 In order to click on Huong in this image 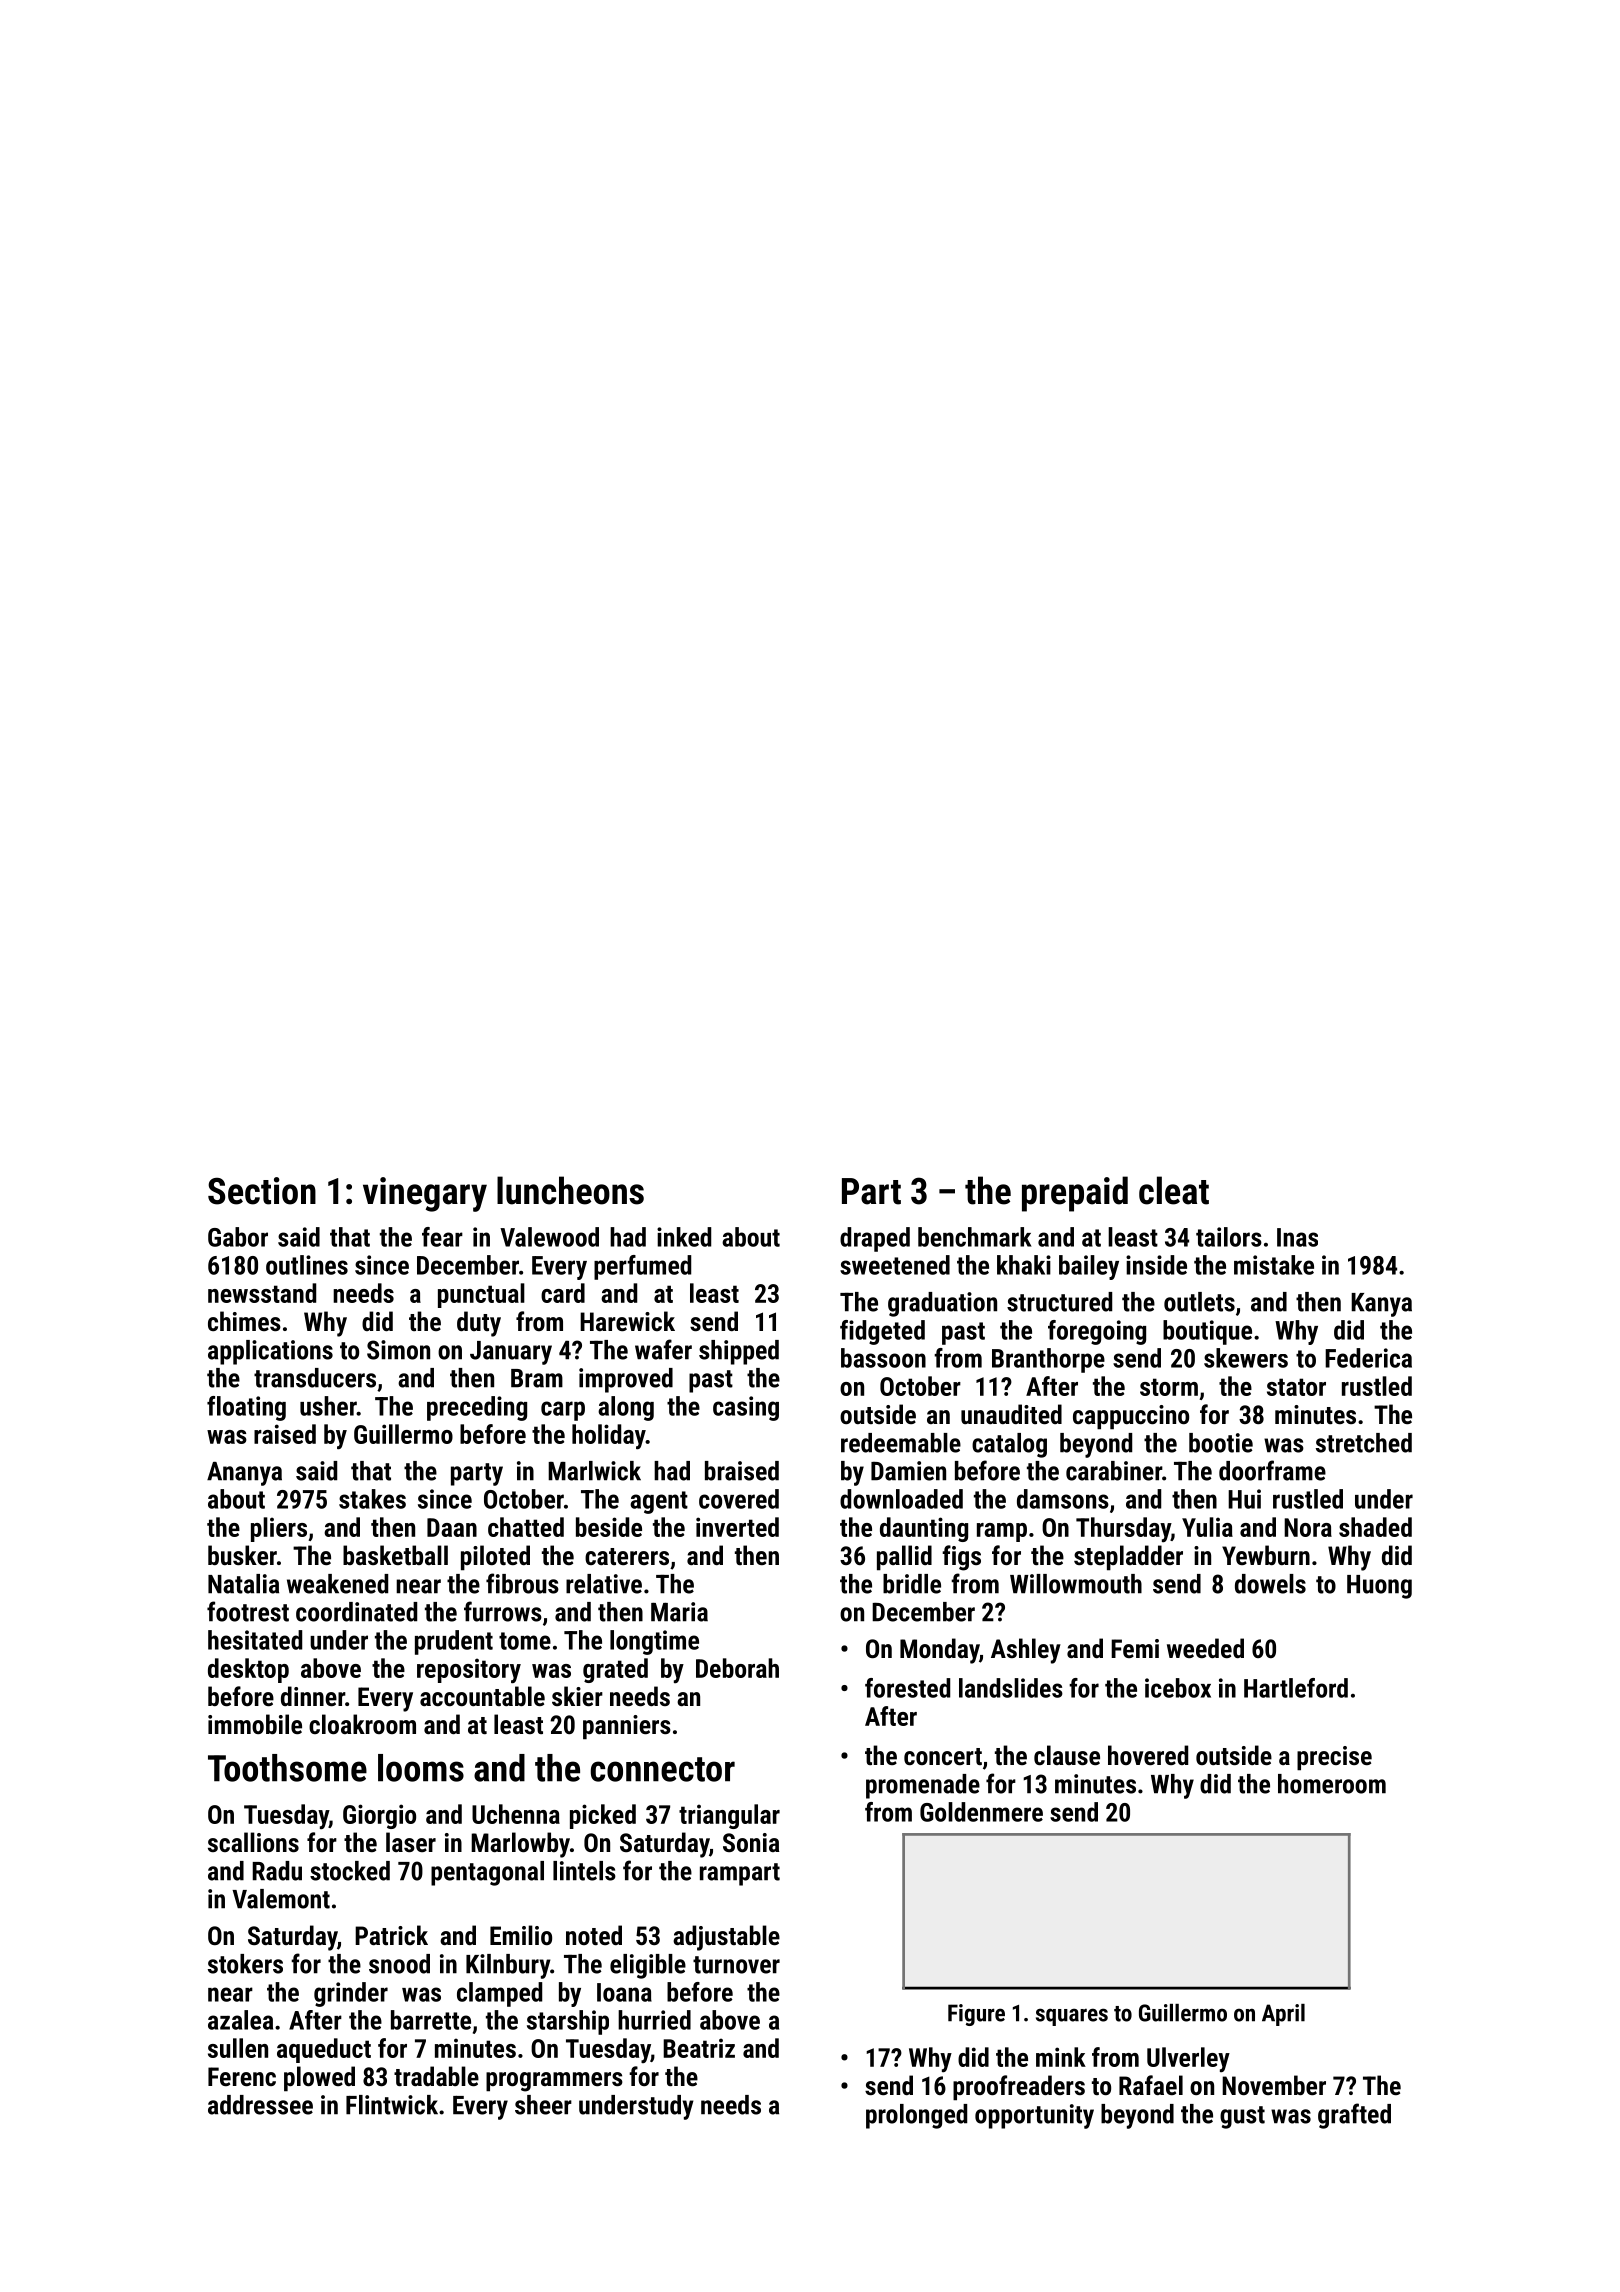, I will do `click(1379, 1587)`.
